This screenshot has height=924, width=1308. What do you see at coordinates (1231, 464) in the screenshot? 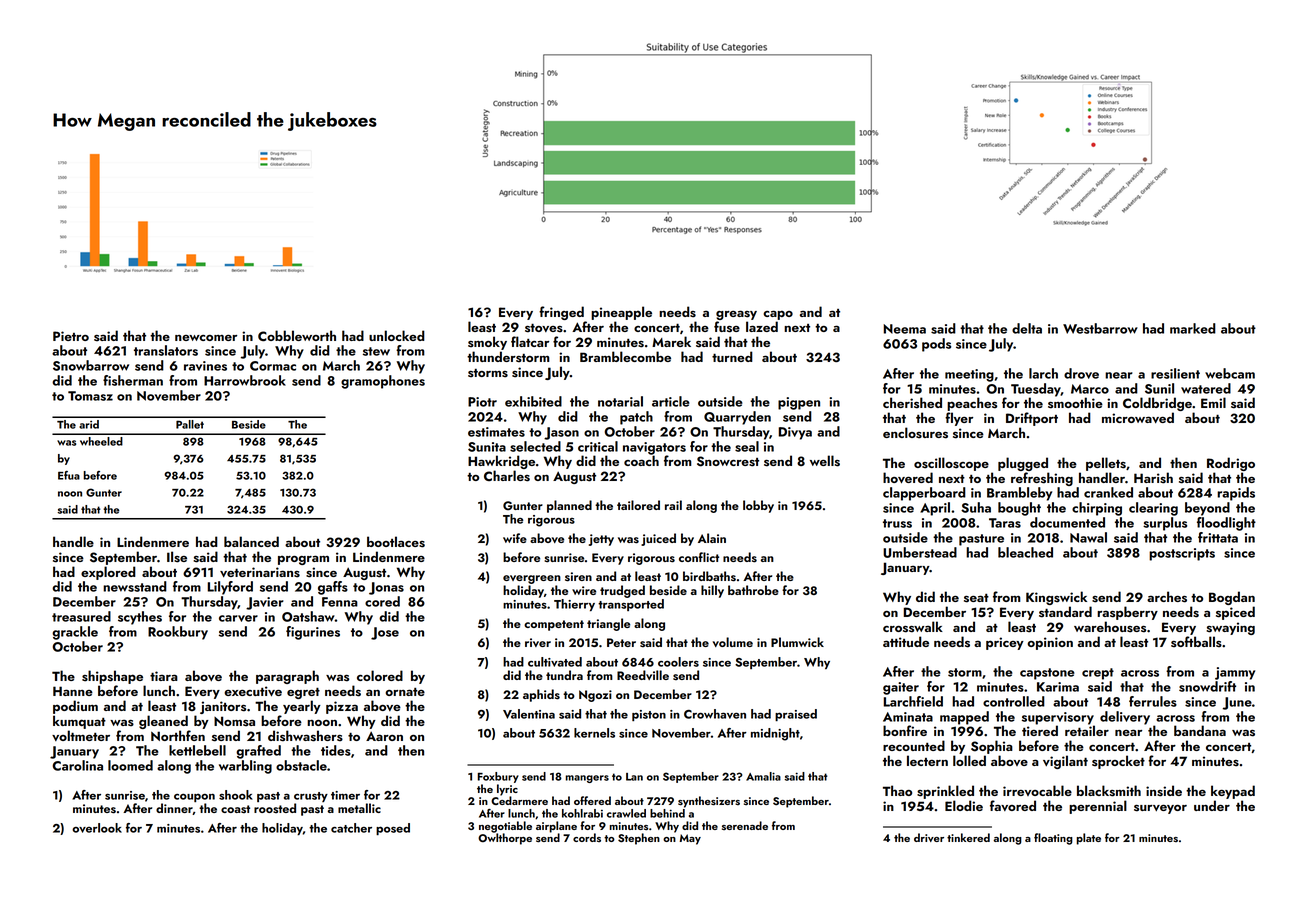
I see `Rodrigo` at bounding box center [1231, 464].
